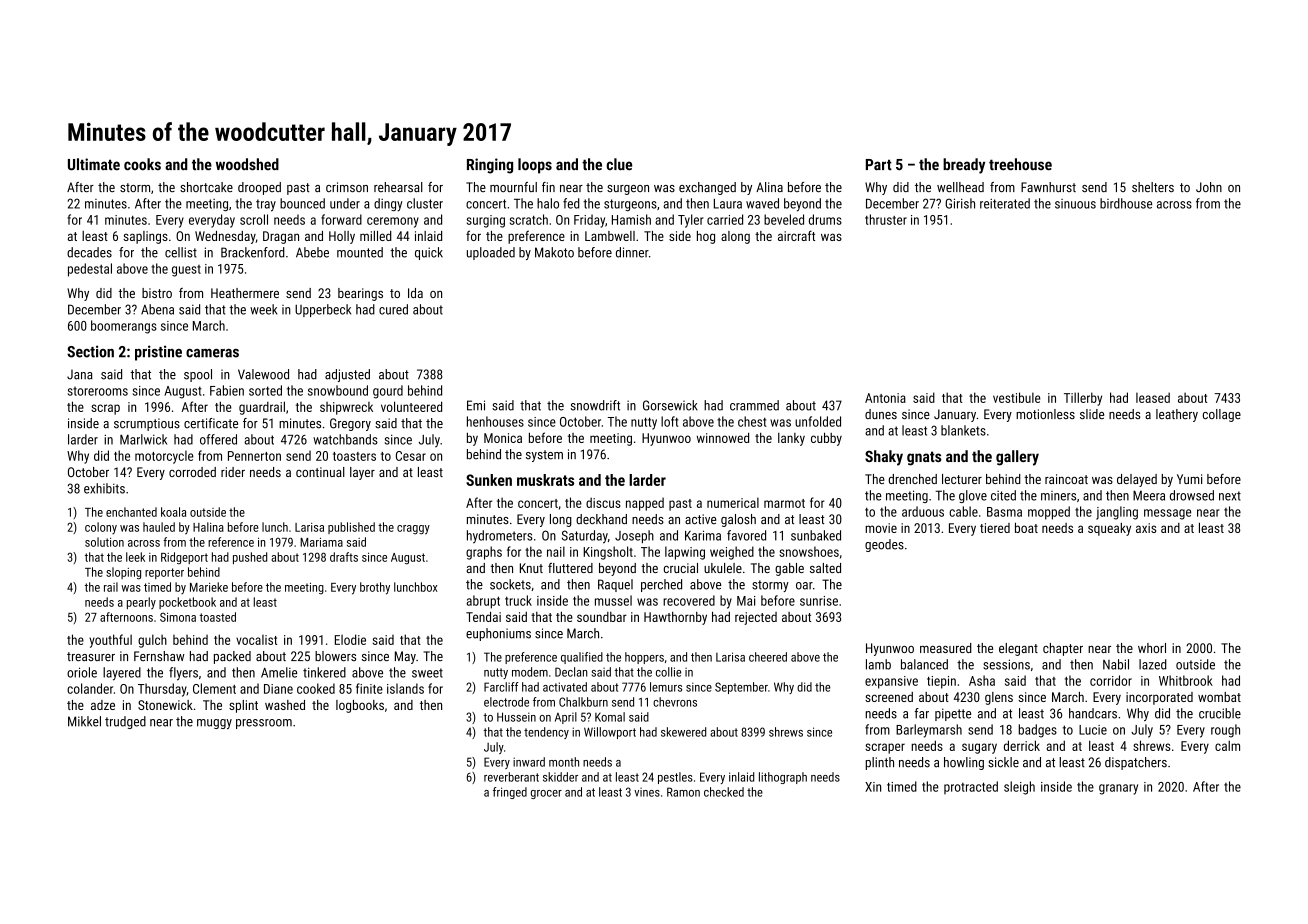 The image size is (1308, 924). I want to click on graphs, so click(484, 553).
